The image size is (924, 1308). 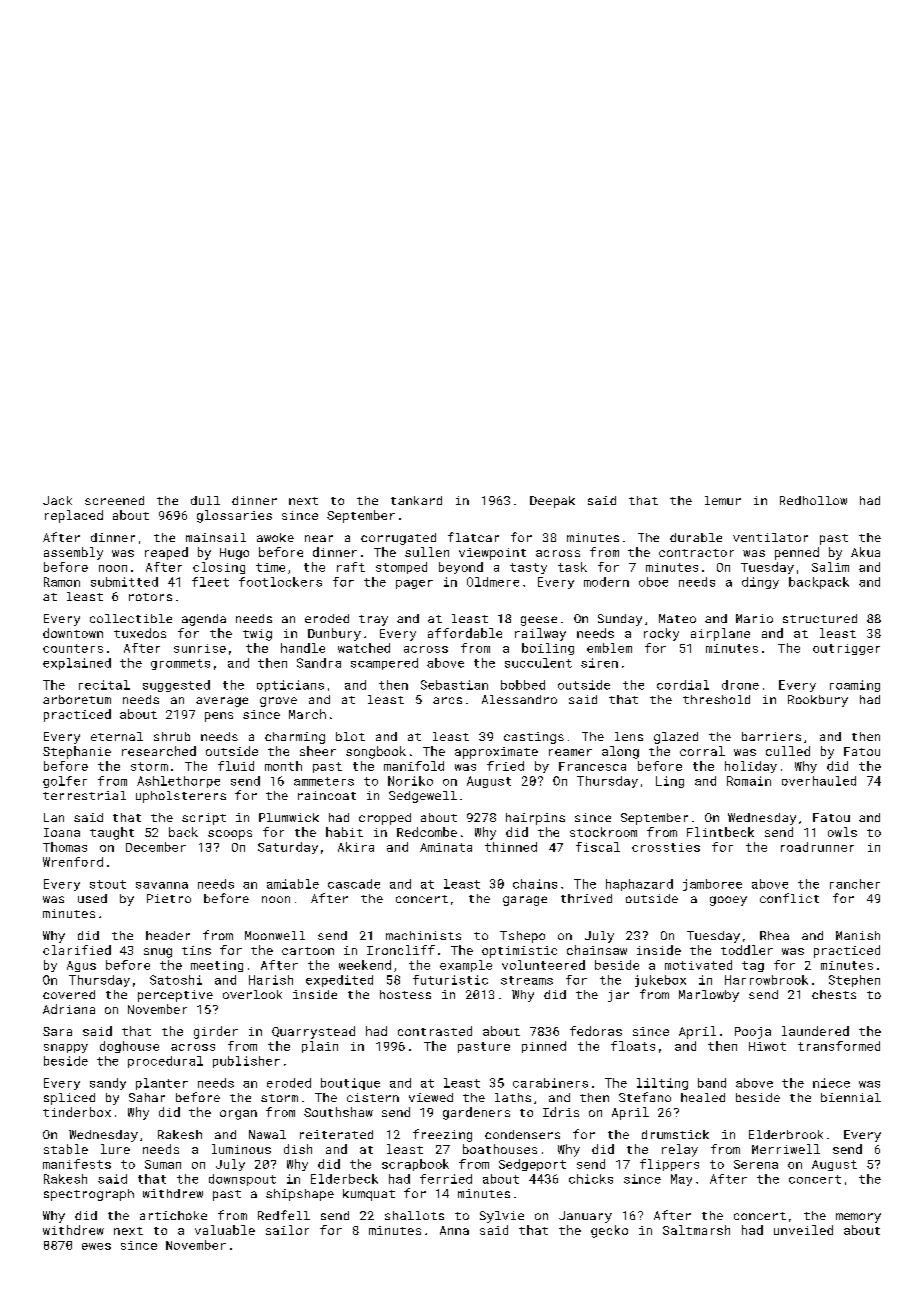 I want to click on valuable, so click(x=225, y=1230).
